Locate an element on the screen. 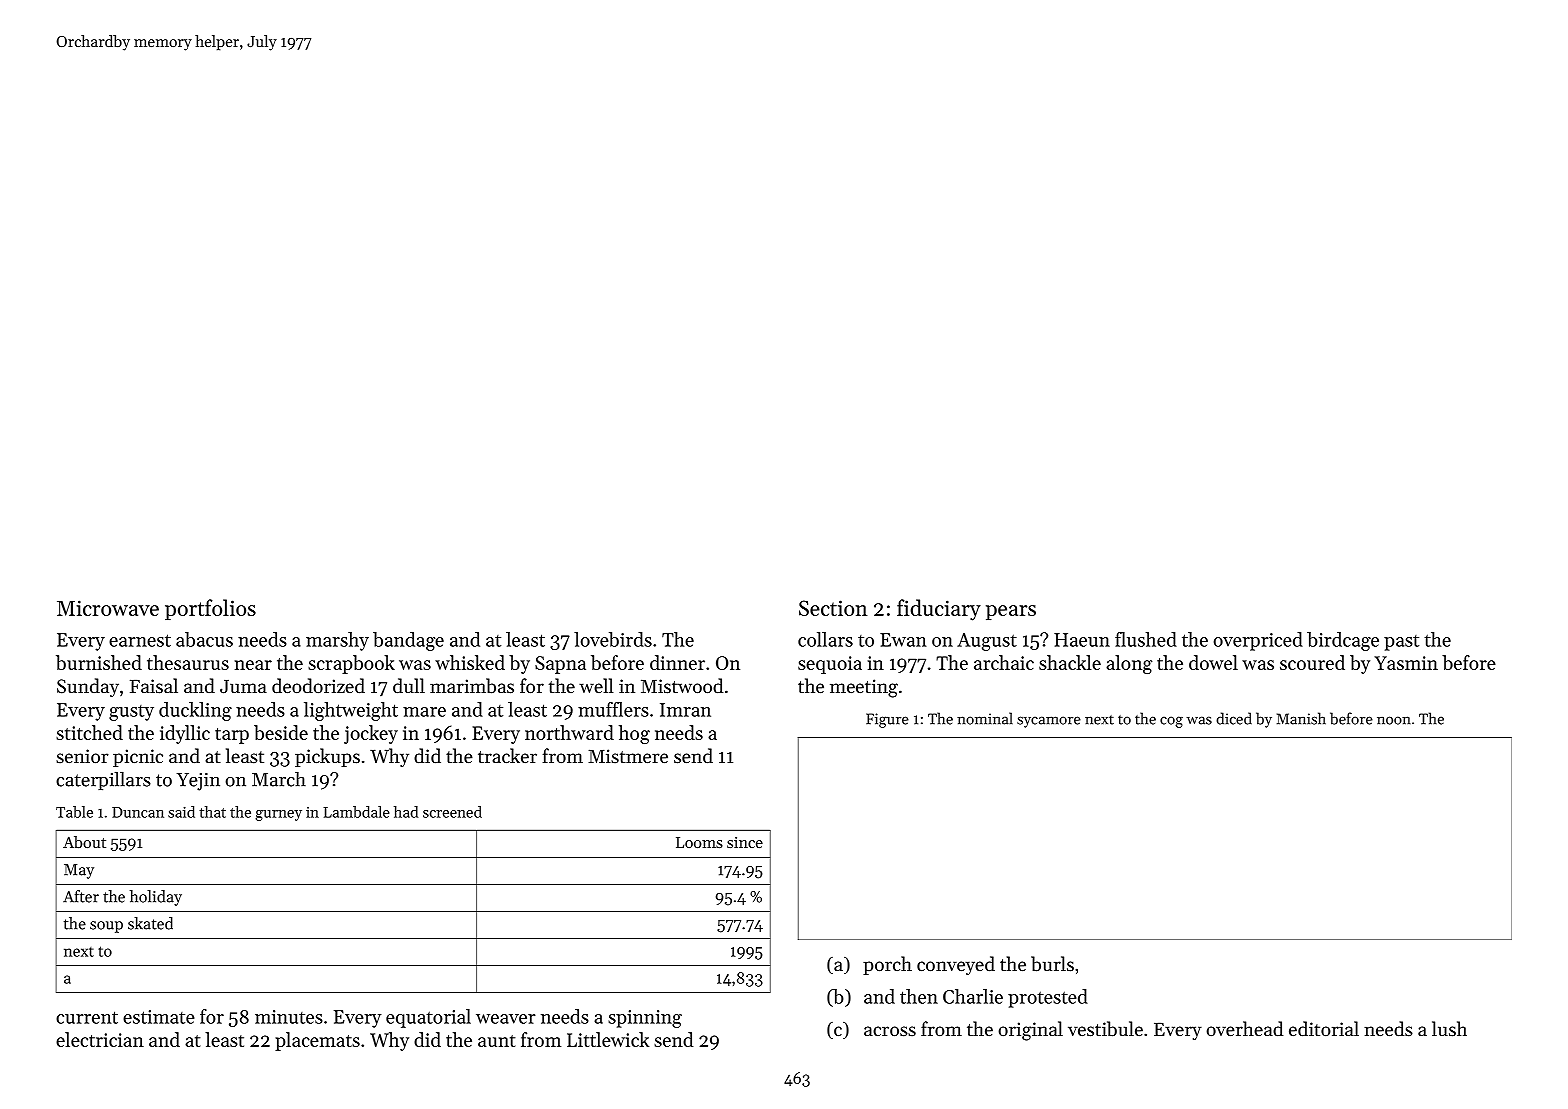  burls is located at coordinates (1052, 964).
